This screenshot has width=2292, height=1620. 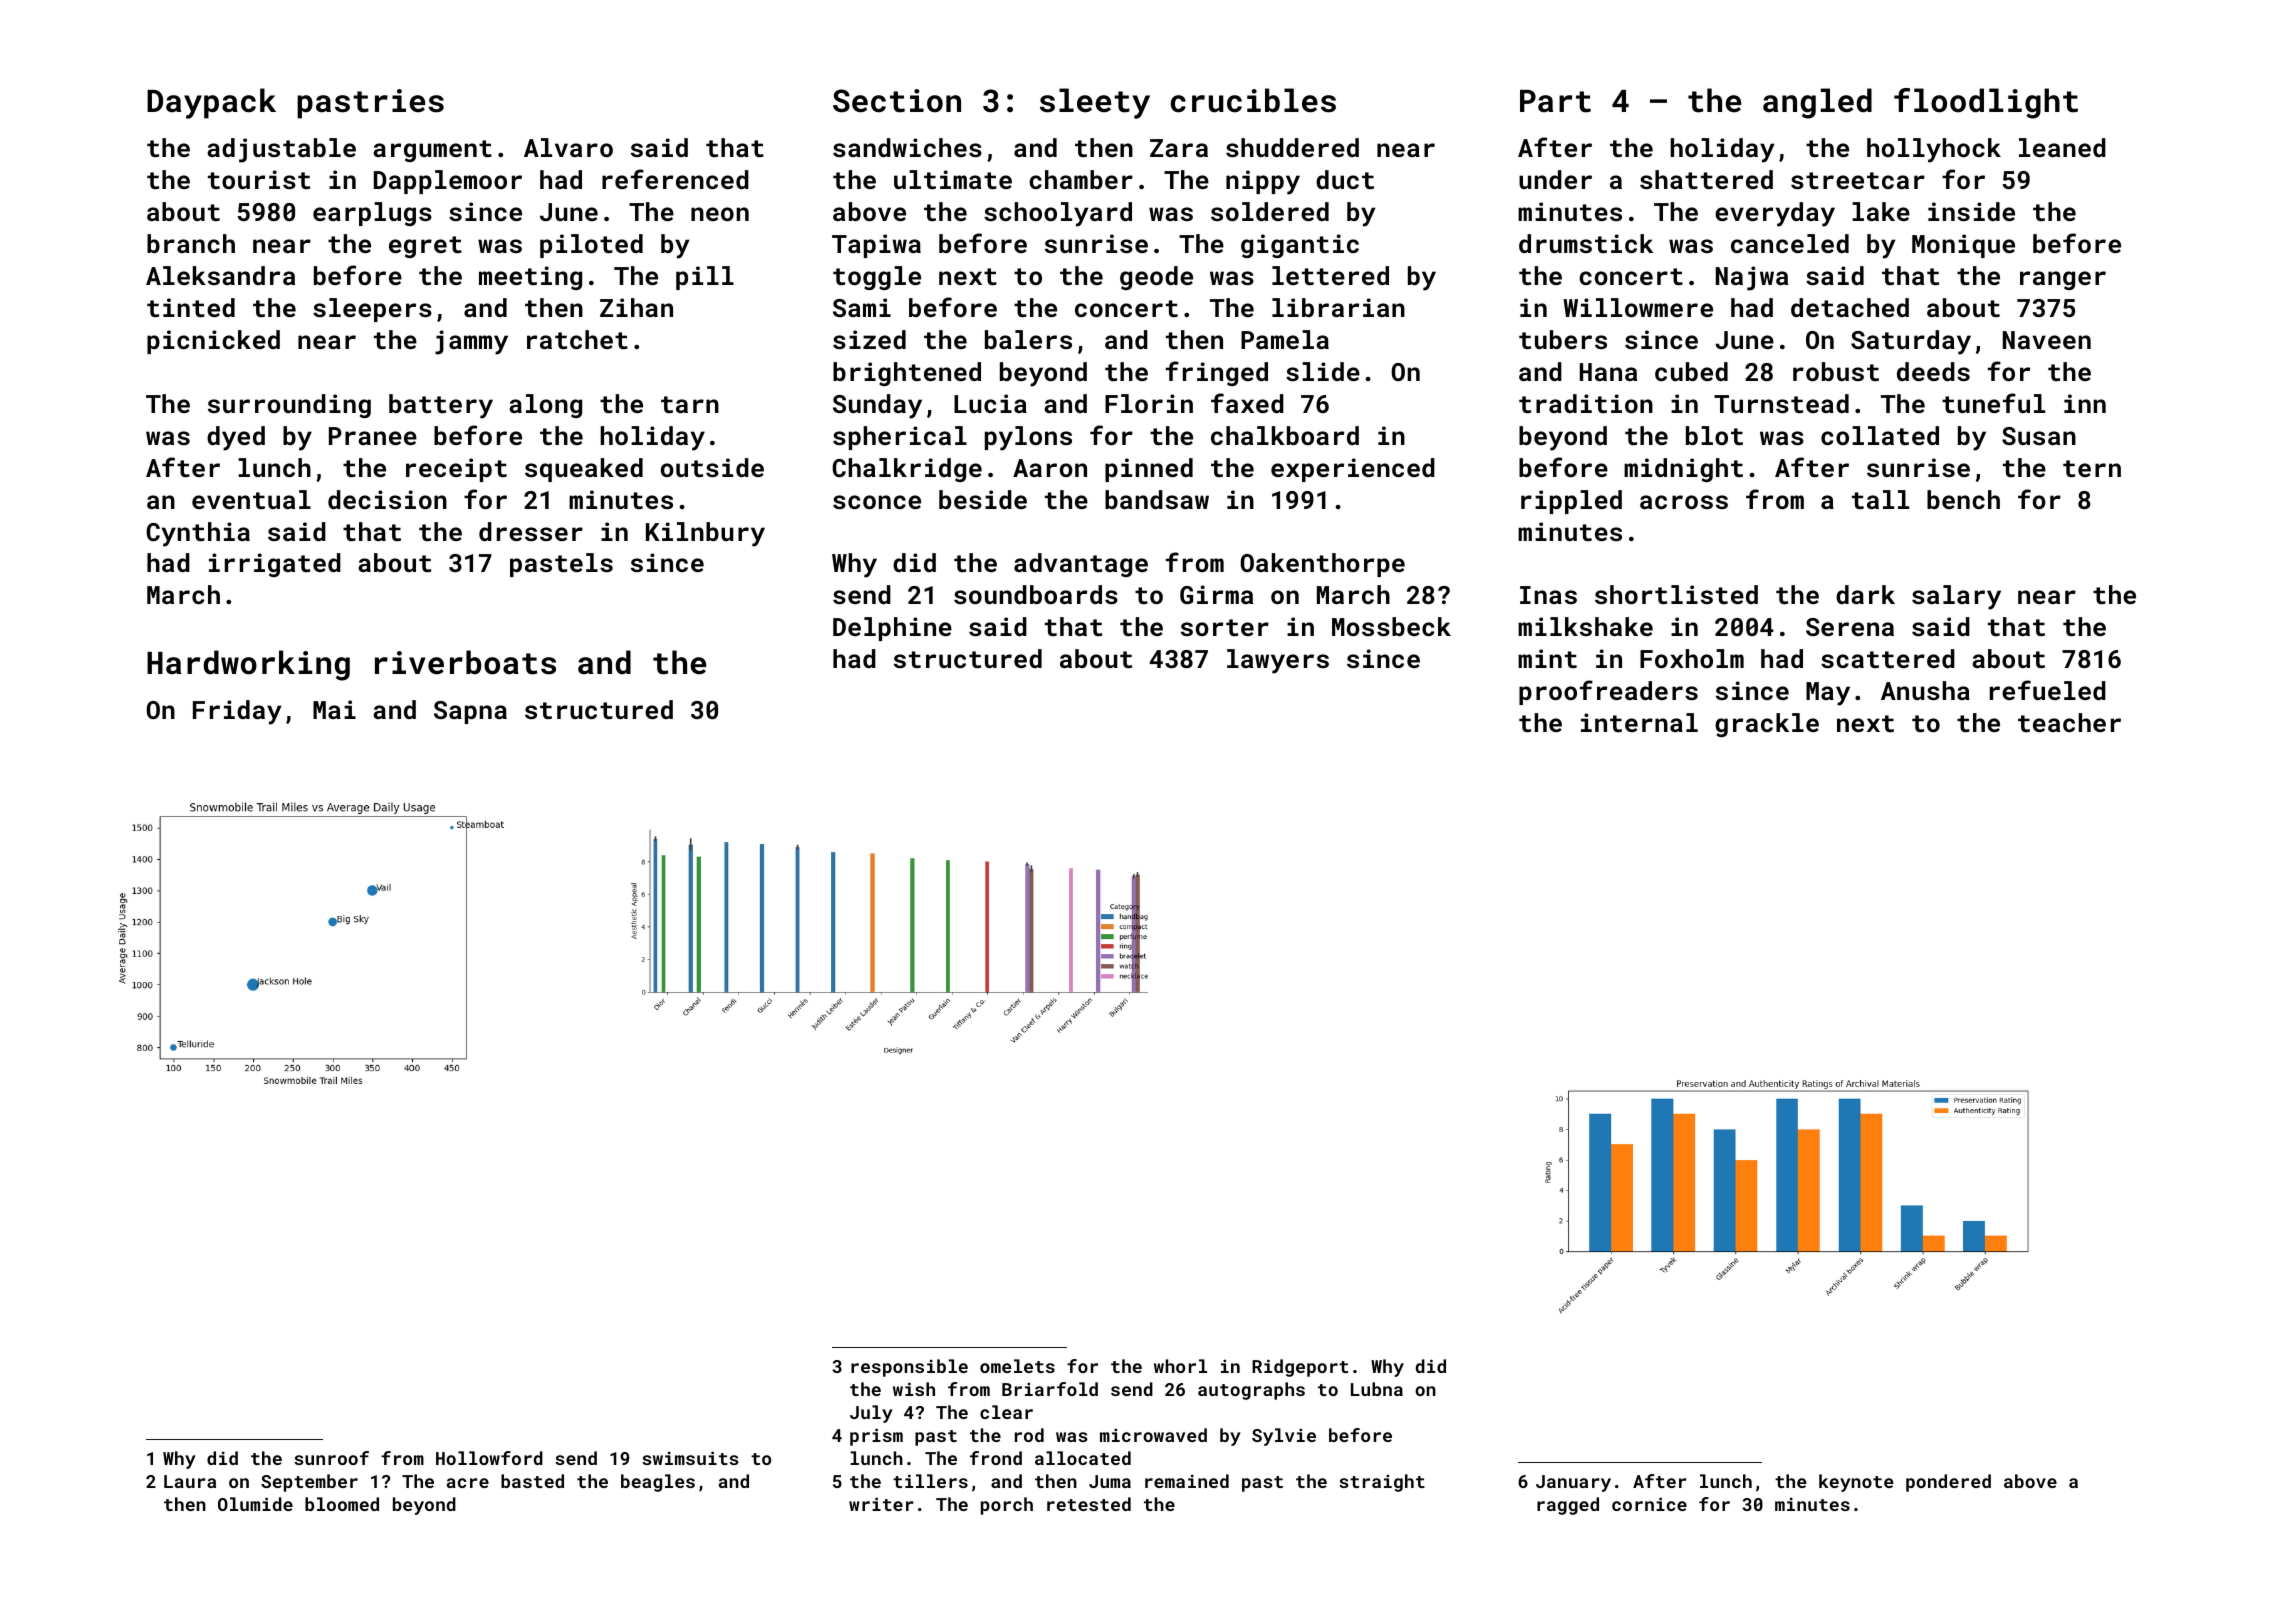 I want to click on responsible, so click(x=909, y=1368).
